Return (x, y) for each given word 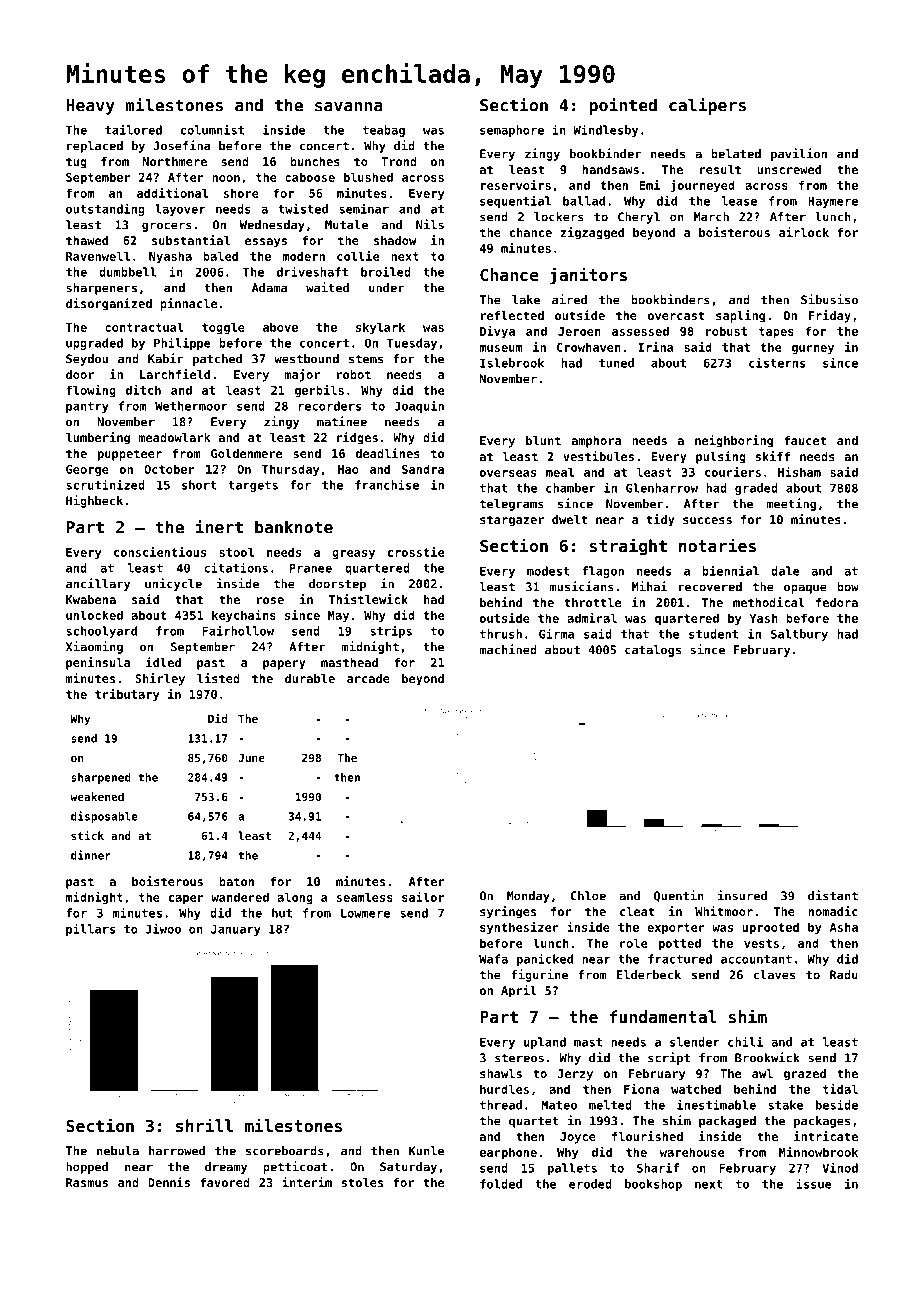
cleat (637, 911)
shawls (501, 1073)
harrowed (177, 1151)
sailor (423, 897)
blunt (543, 440)
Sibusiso (829, 299)
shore (241, 193)
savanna (348, 107)
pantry (87, 407)
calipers (707, 106)
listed (218, 678)
